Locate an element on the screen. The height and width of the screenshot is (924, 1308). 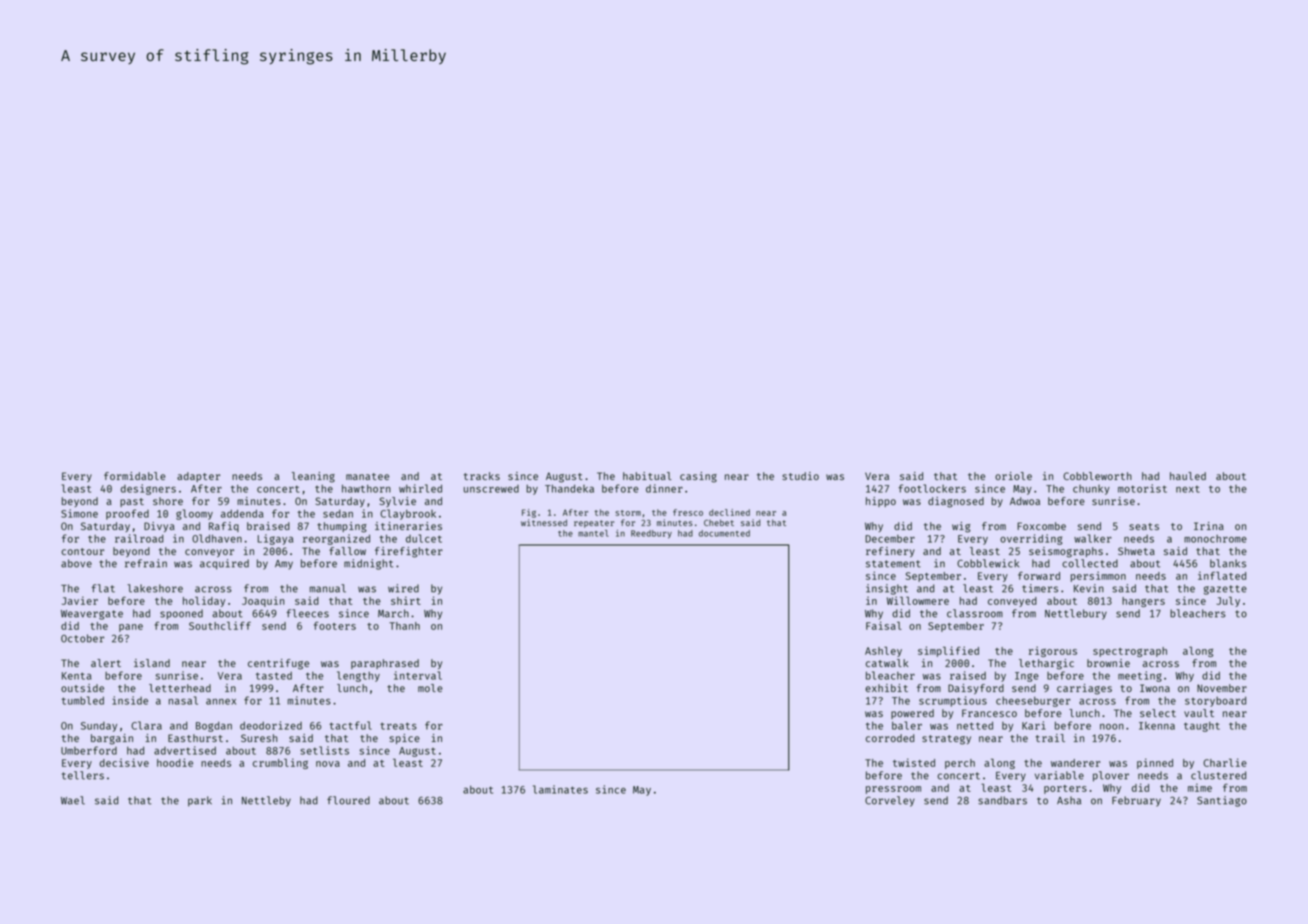
hawthorn is located at coordinates (366, 488).
